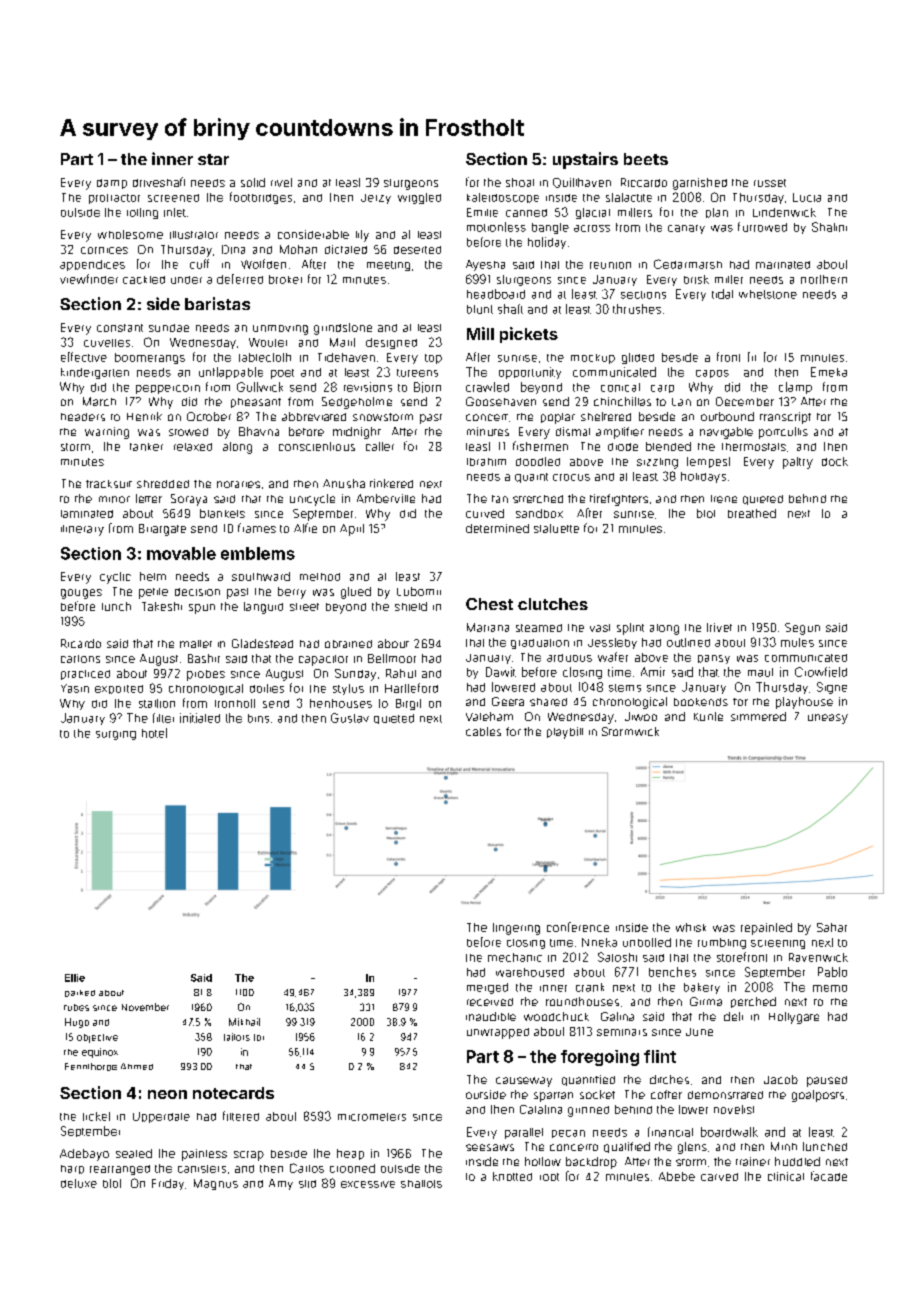 This image has width=908, height=1316. Describe the element at coordinates (75, 978) in the image. I see `Ellie` at that location.
